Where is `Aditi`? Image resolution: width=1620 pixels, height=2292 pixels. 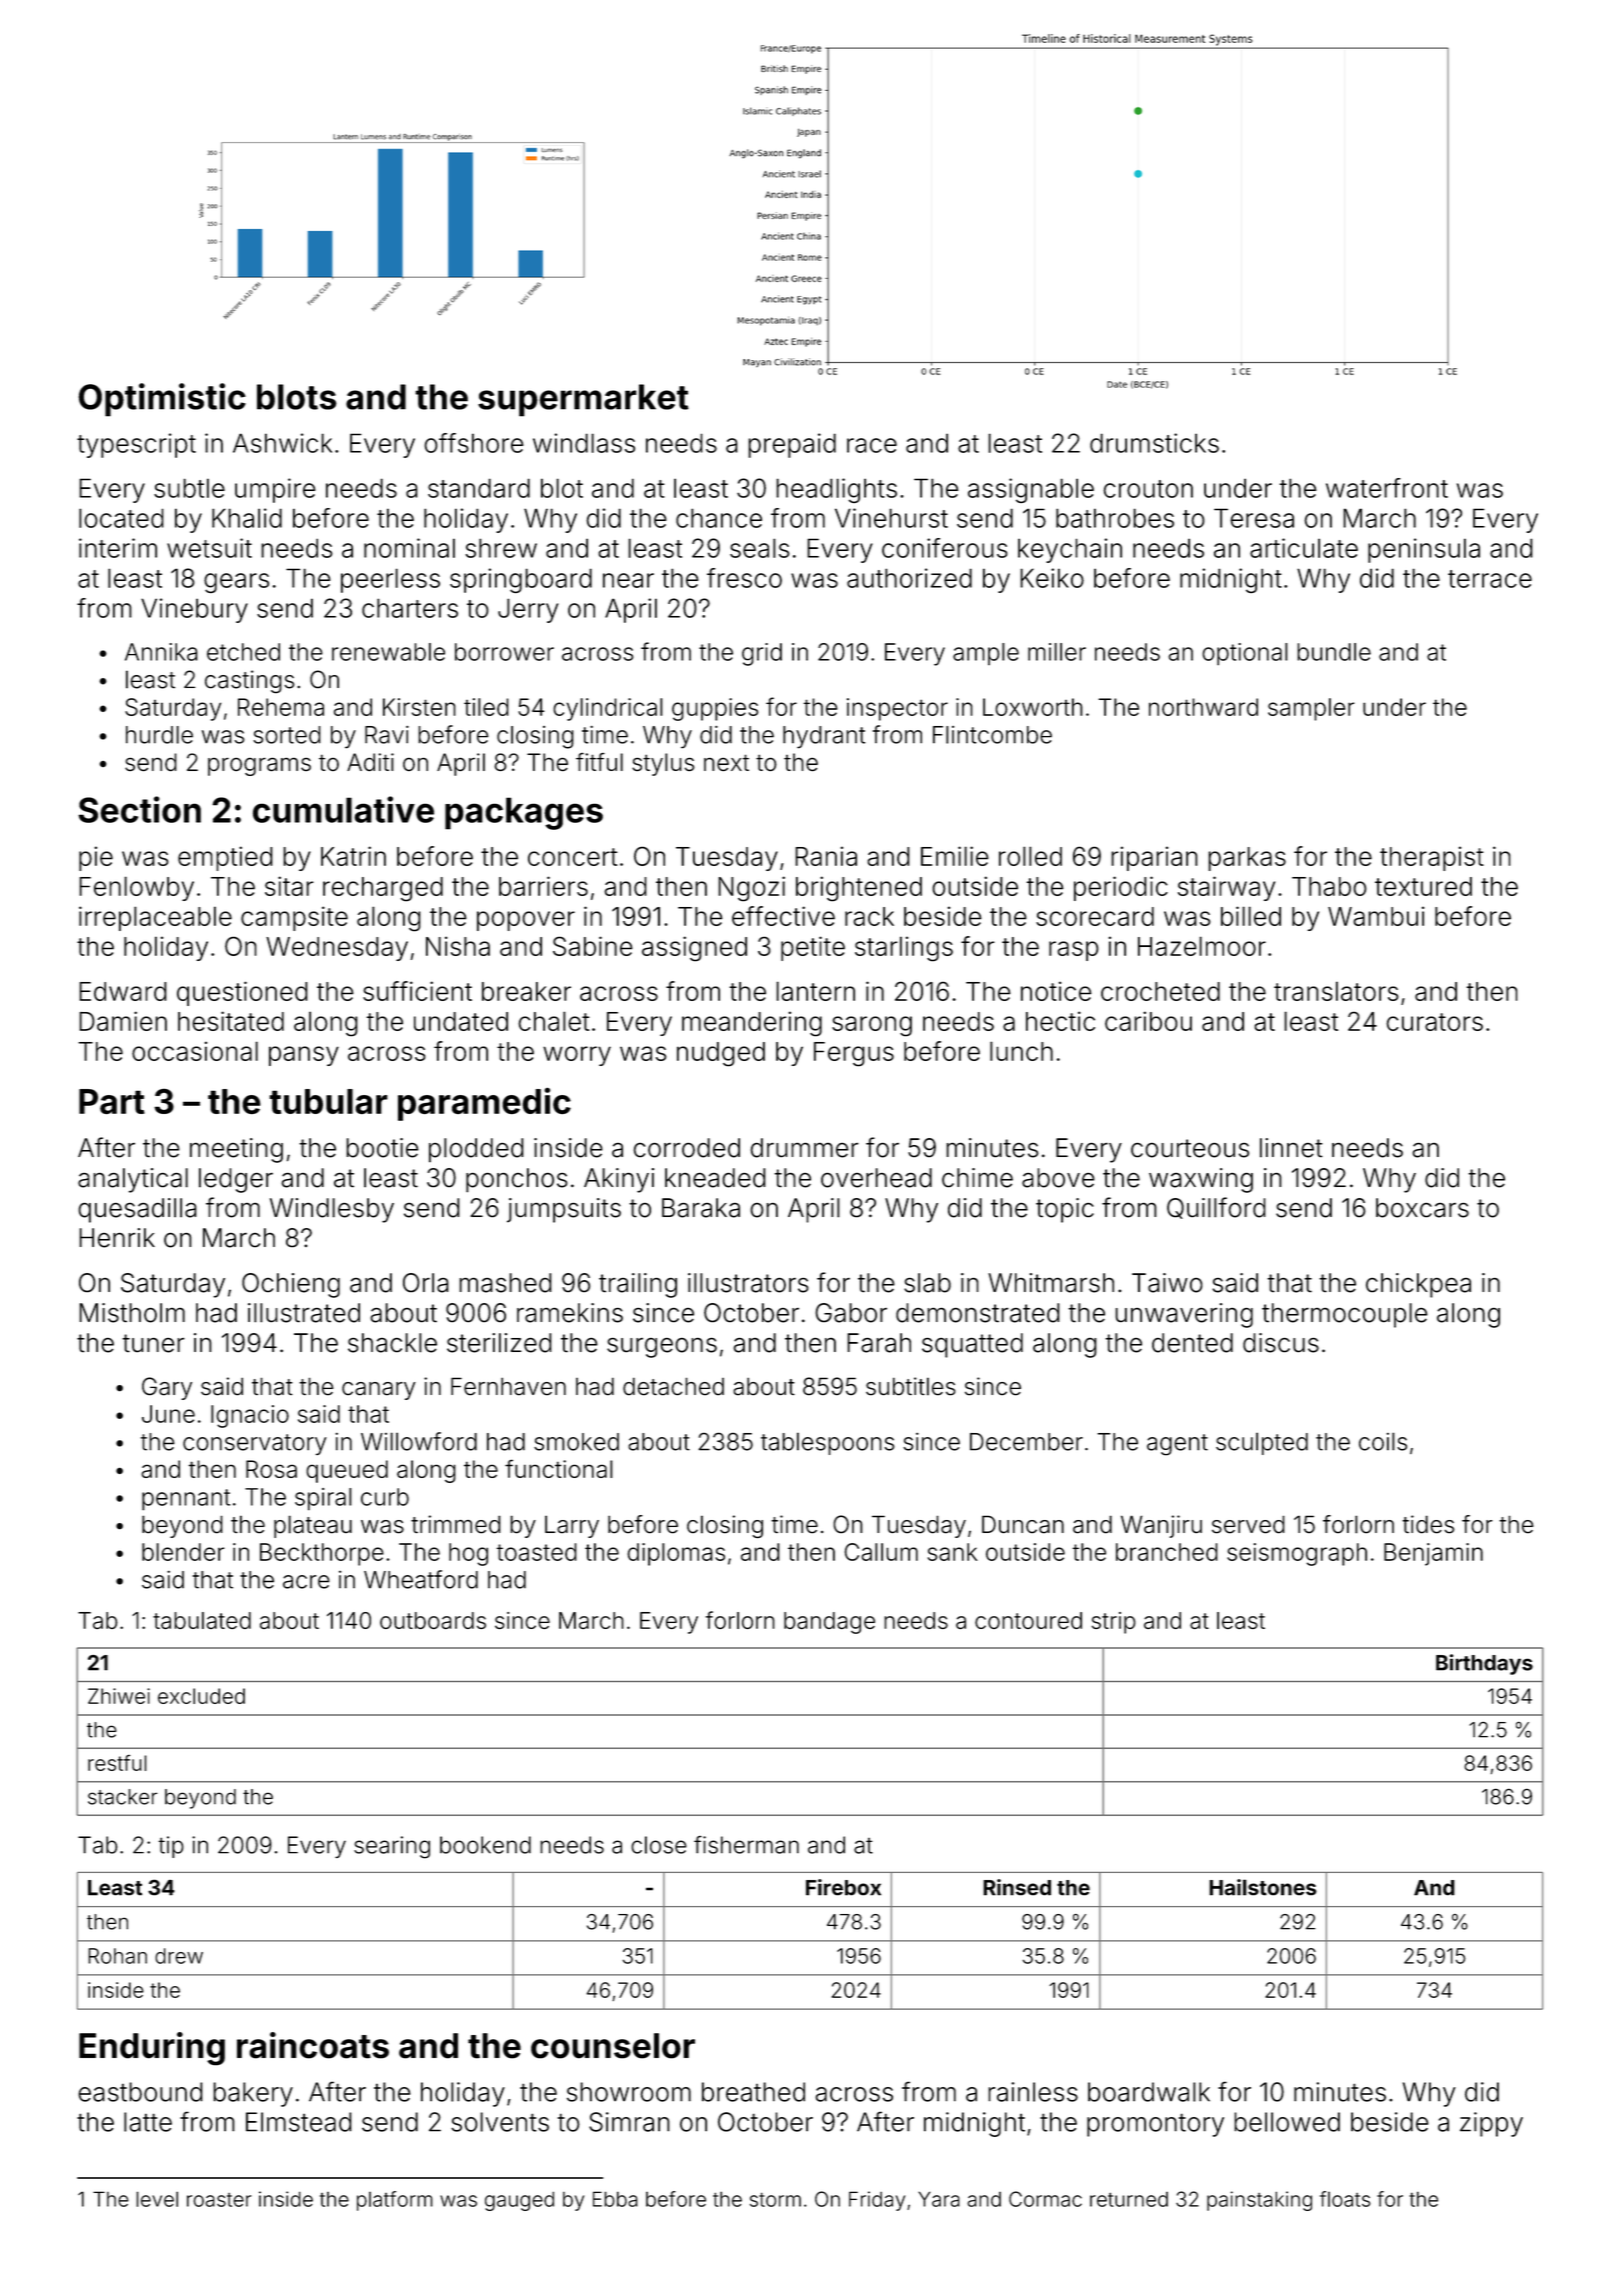
Aditi is located at coordinates (370, 762).
